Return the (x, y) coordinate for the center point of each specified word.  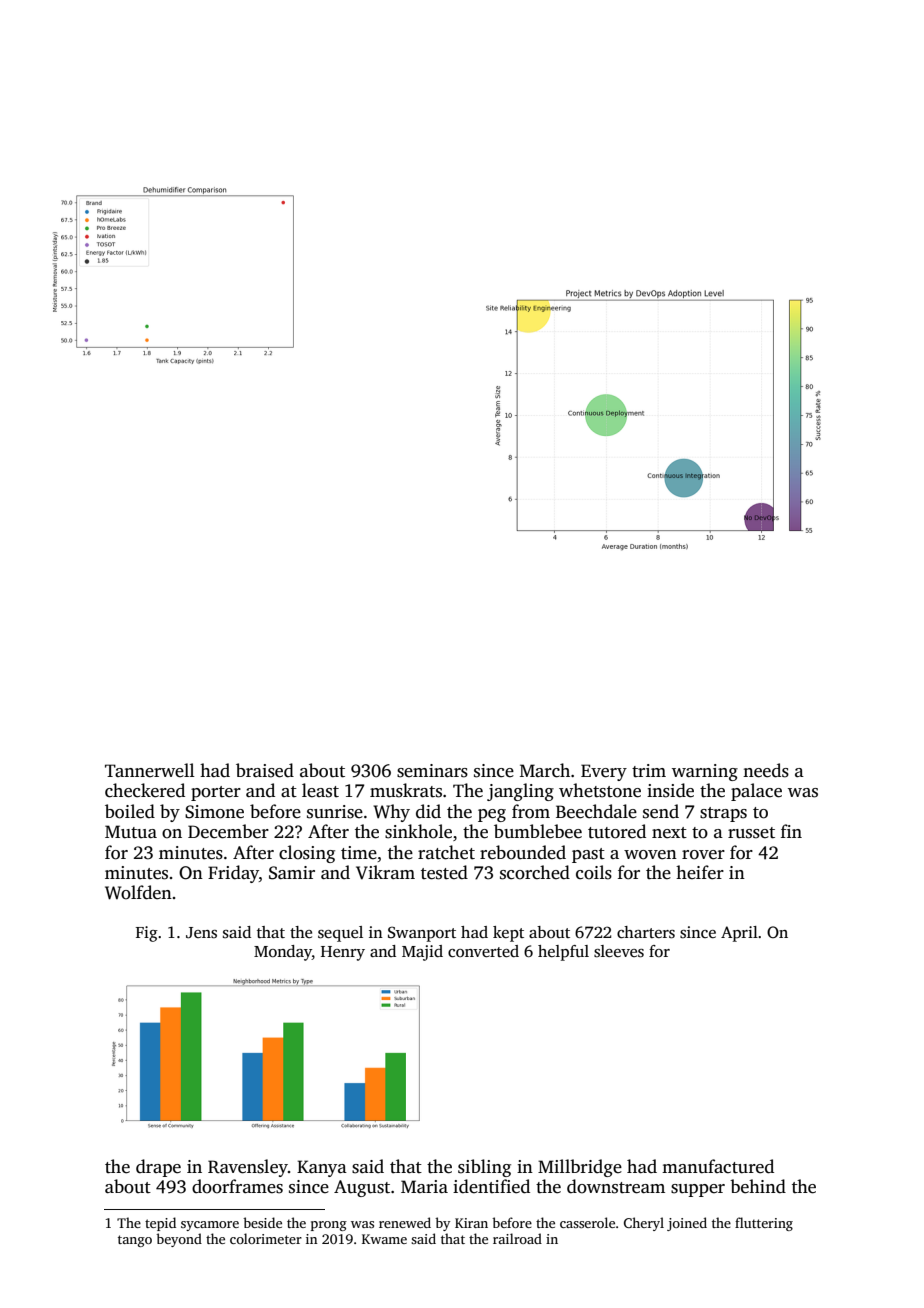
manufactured (718, 1166)
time (359, 853)
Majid (422, 953)
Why (391, 813)
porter (216, 793)
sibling (484, 1168)
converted (483, 951)
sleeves (619, 951)
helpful (563, 953)
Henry (343, 953)
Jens (201, 933)
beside (262, 1222)
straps (723, 814)
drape (158, 1168)
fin (791, 831)
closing (307, 854)
